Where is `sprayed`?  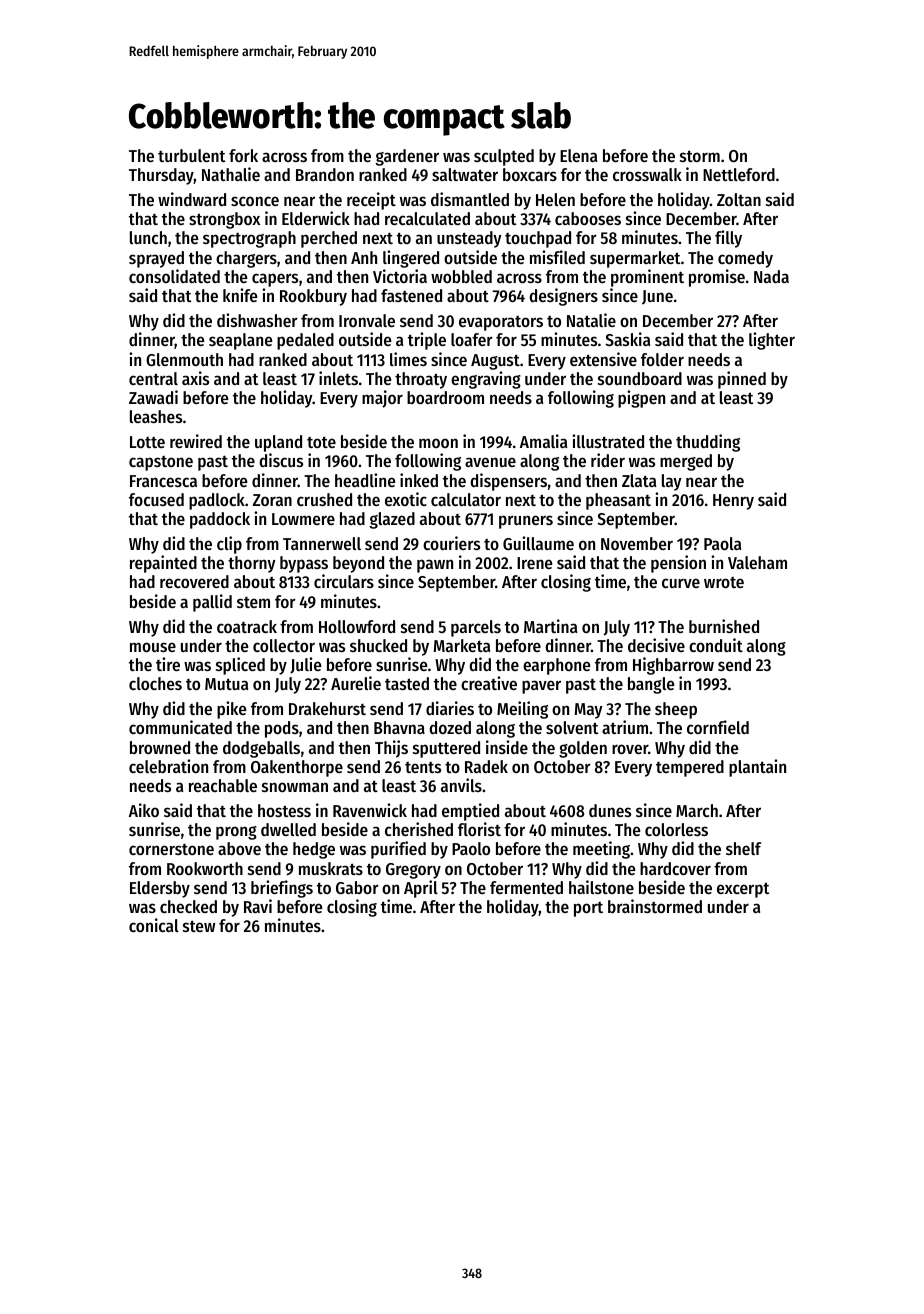 sprayed is located at coordinates (156, 259).
